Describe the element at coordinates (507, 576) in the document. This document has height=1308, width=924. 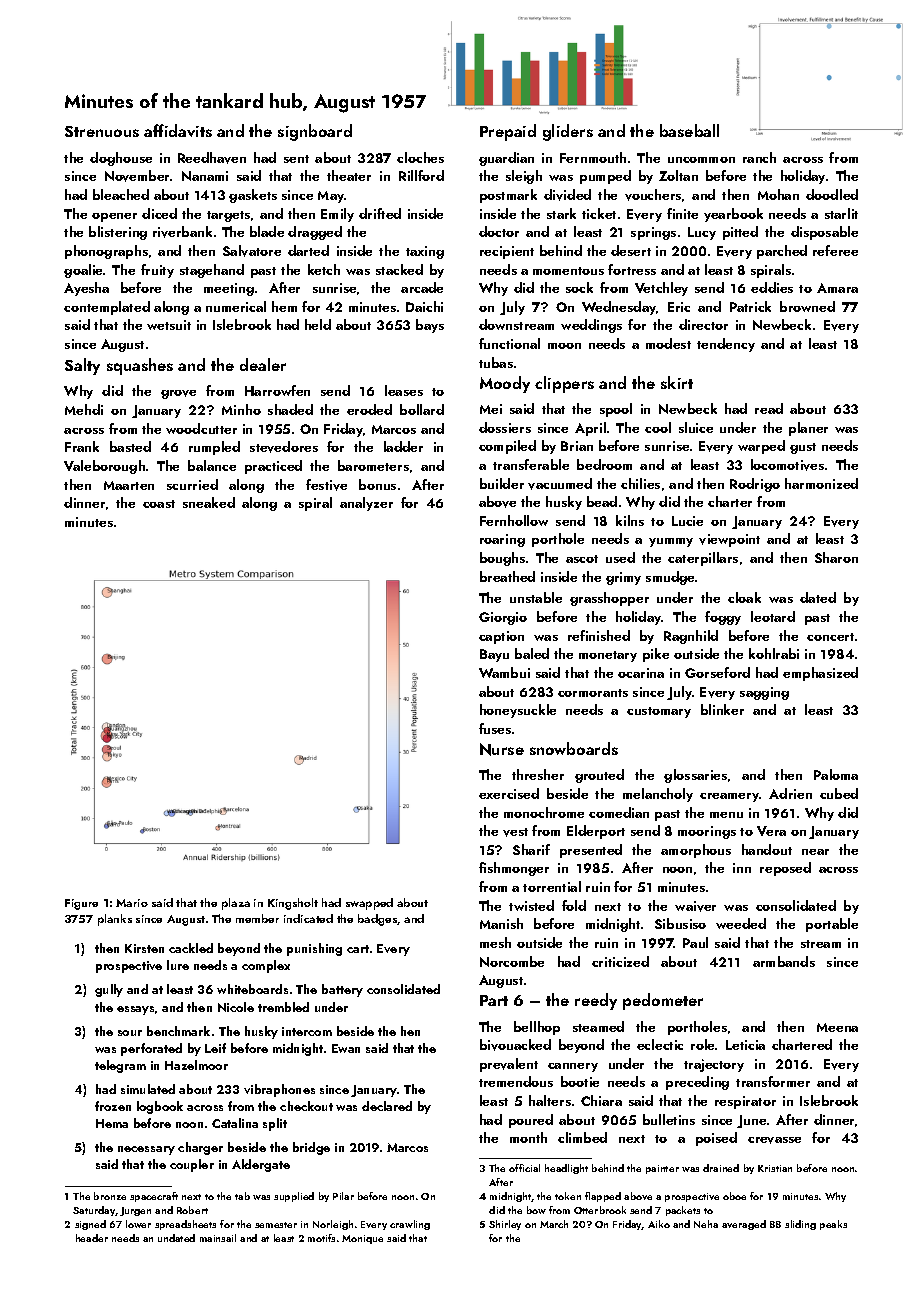
I see `breathed` at that location.
